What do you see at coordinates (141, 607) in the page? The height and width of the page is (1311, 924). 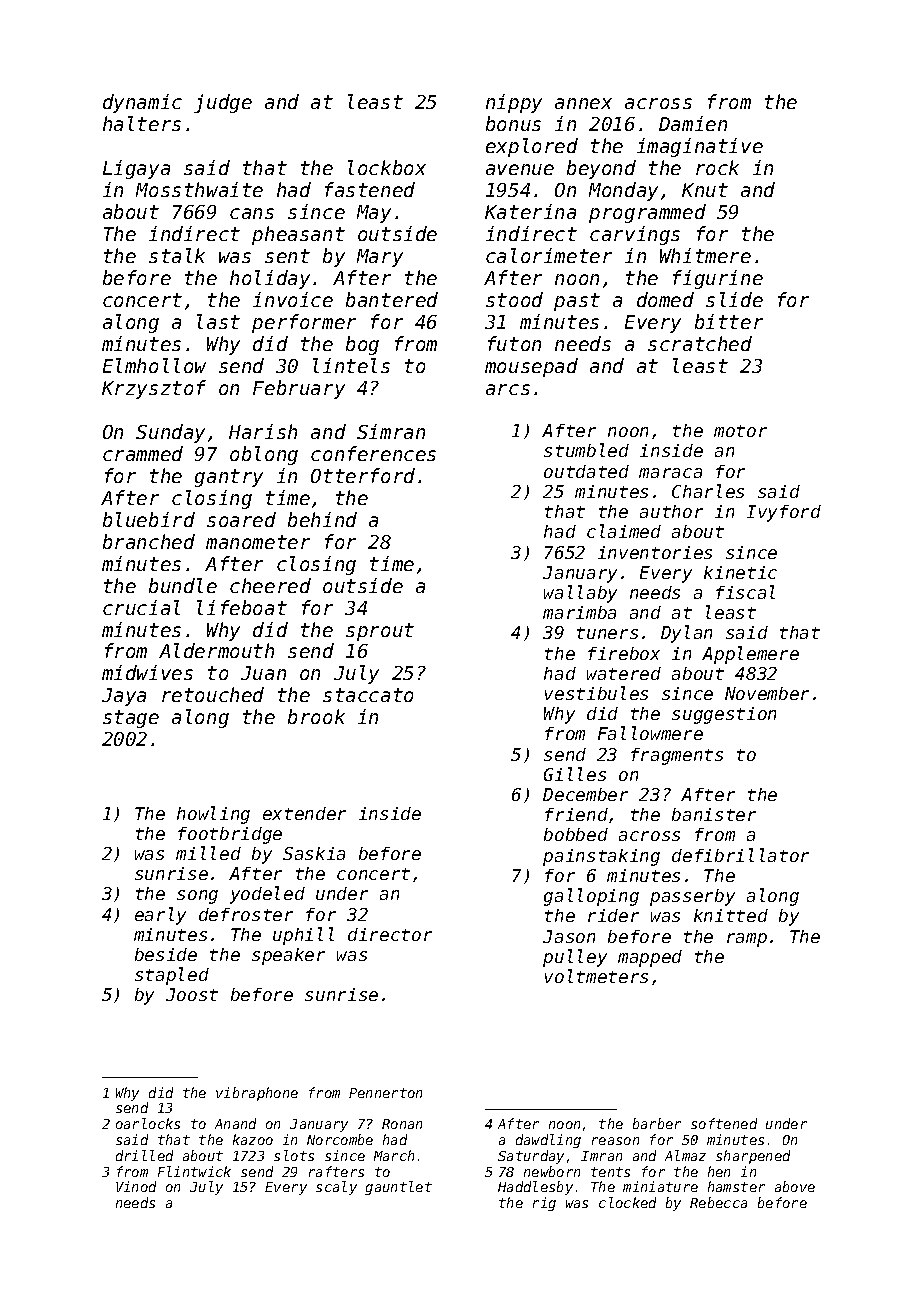 I see `crucial` at bounding box center [141, 607].
